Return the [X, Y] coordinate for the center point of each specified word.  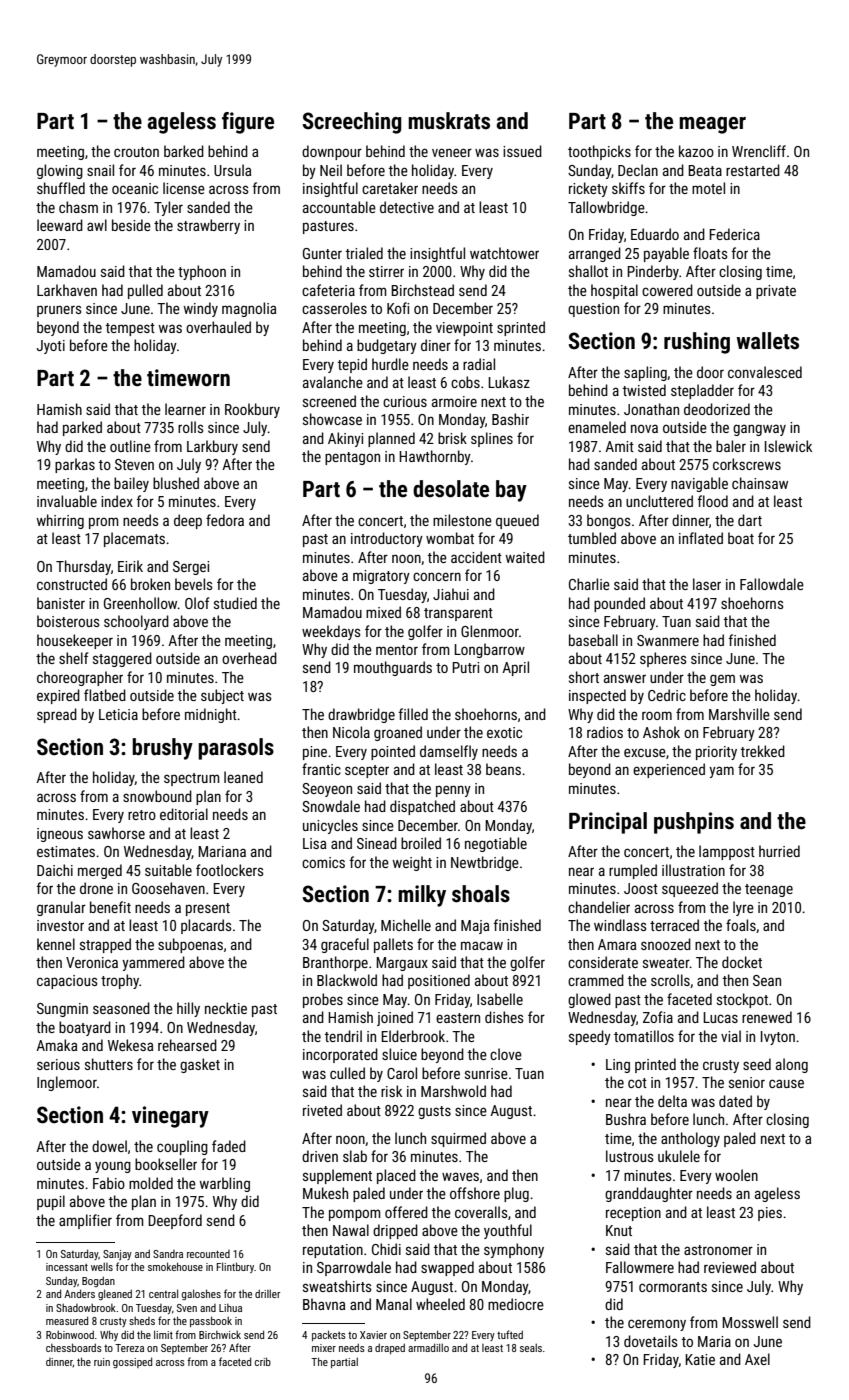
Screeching [352, 123]
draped [390, 1348]
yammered [153, 963]
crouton [136, 152]
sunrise [486, 1073]
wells [102, 1266]
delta [672, 1101]
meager [712, 125]
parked [82, 428]
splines [492, 439]
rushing [697, 343]
